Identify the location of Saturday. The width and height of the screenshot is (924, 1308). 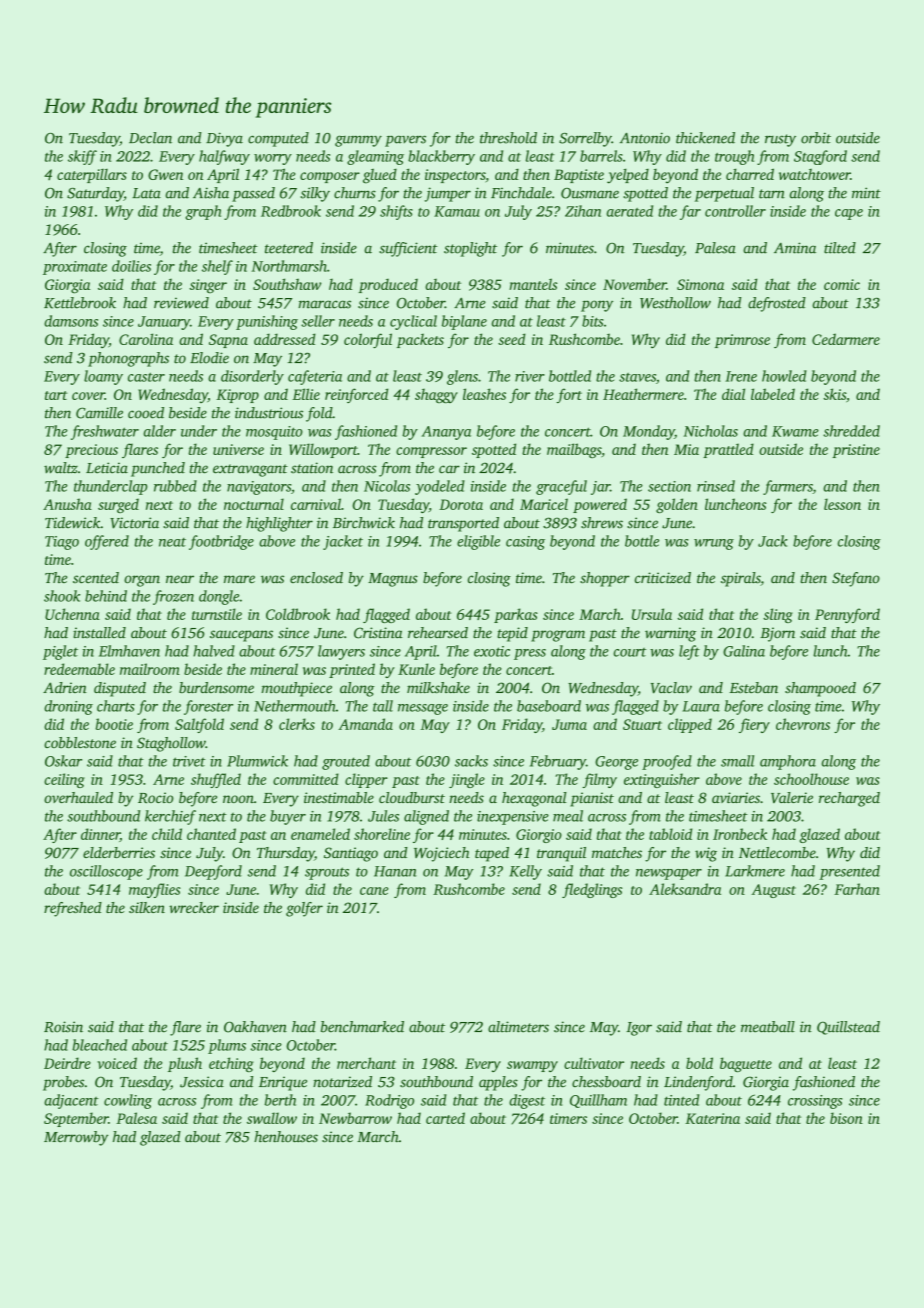
(95, 194).
